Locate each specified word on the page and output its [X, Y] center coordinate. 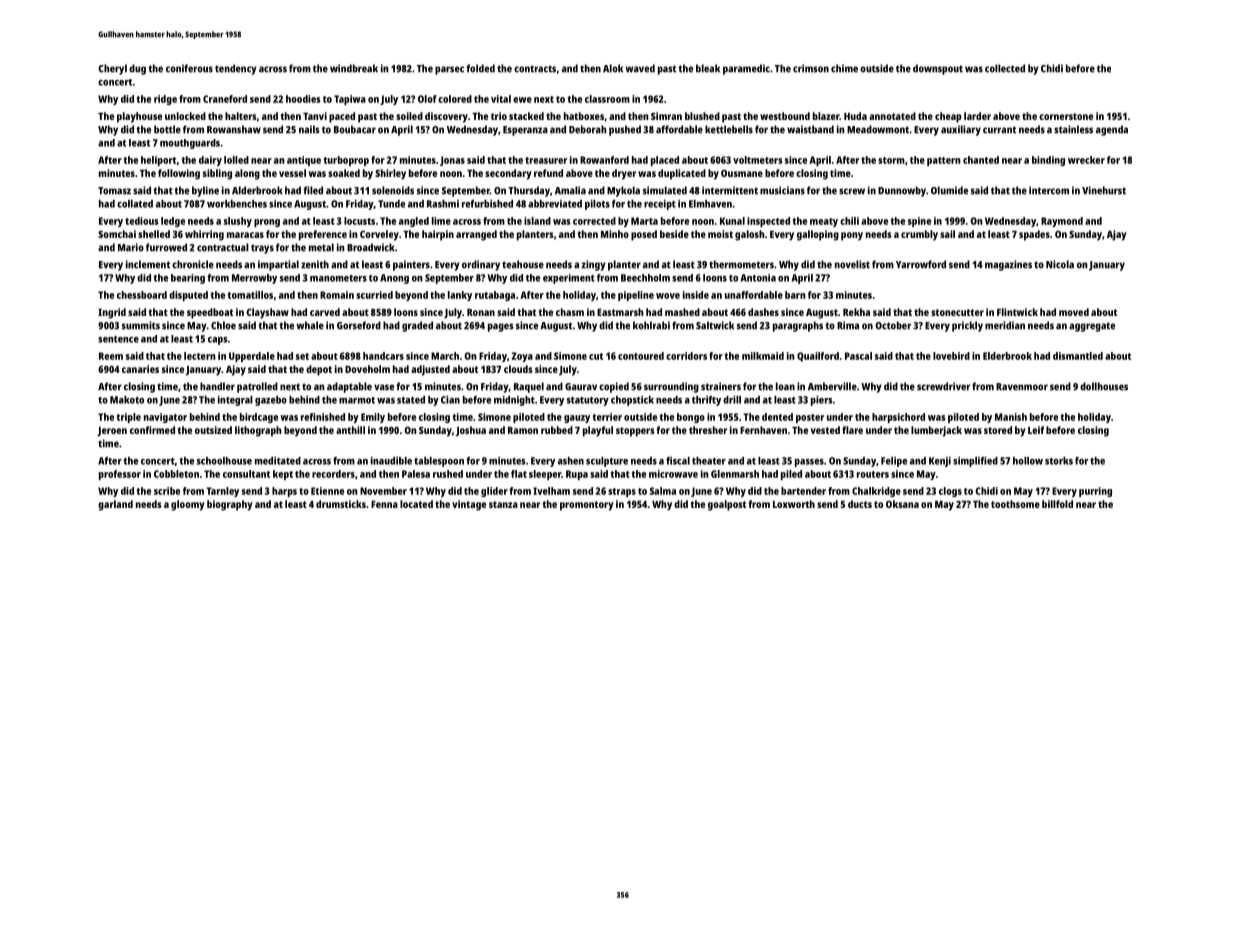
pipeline [636, 296]
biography [230, 505]
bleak [708, 68]
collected [1005, 68]
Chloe [223, 325]
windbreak [354, 68]
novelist [852, 264]
